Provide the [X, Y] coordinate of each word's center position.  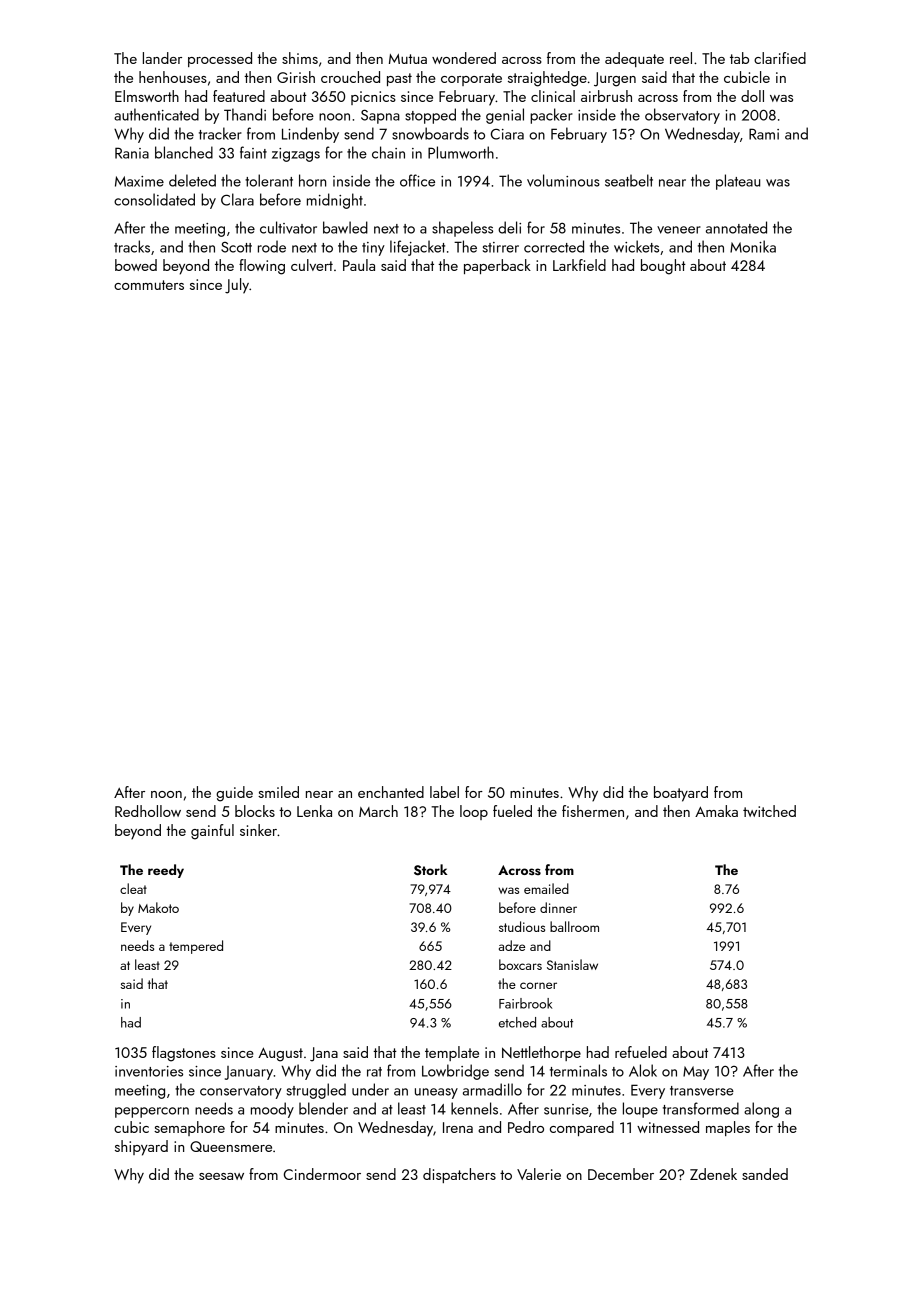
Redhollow [148, 811]
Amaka [716, 811]
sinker [258, 830]
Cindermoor [322, 1174]
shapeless [462, 229]
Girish [296, 77]
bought [663, 267]
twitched [769, 811]
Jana [324, 1054]
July [237, 286]
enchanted [391, 792]
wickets [636, 246]
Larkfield [579, 265]
